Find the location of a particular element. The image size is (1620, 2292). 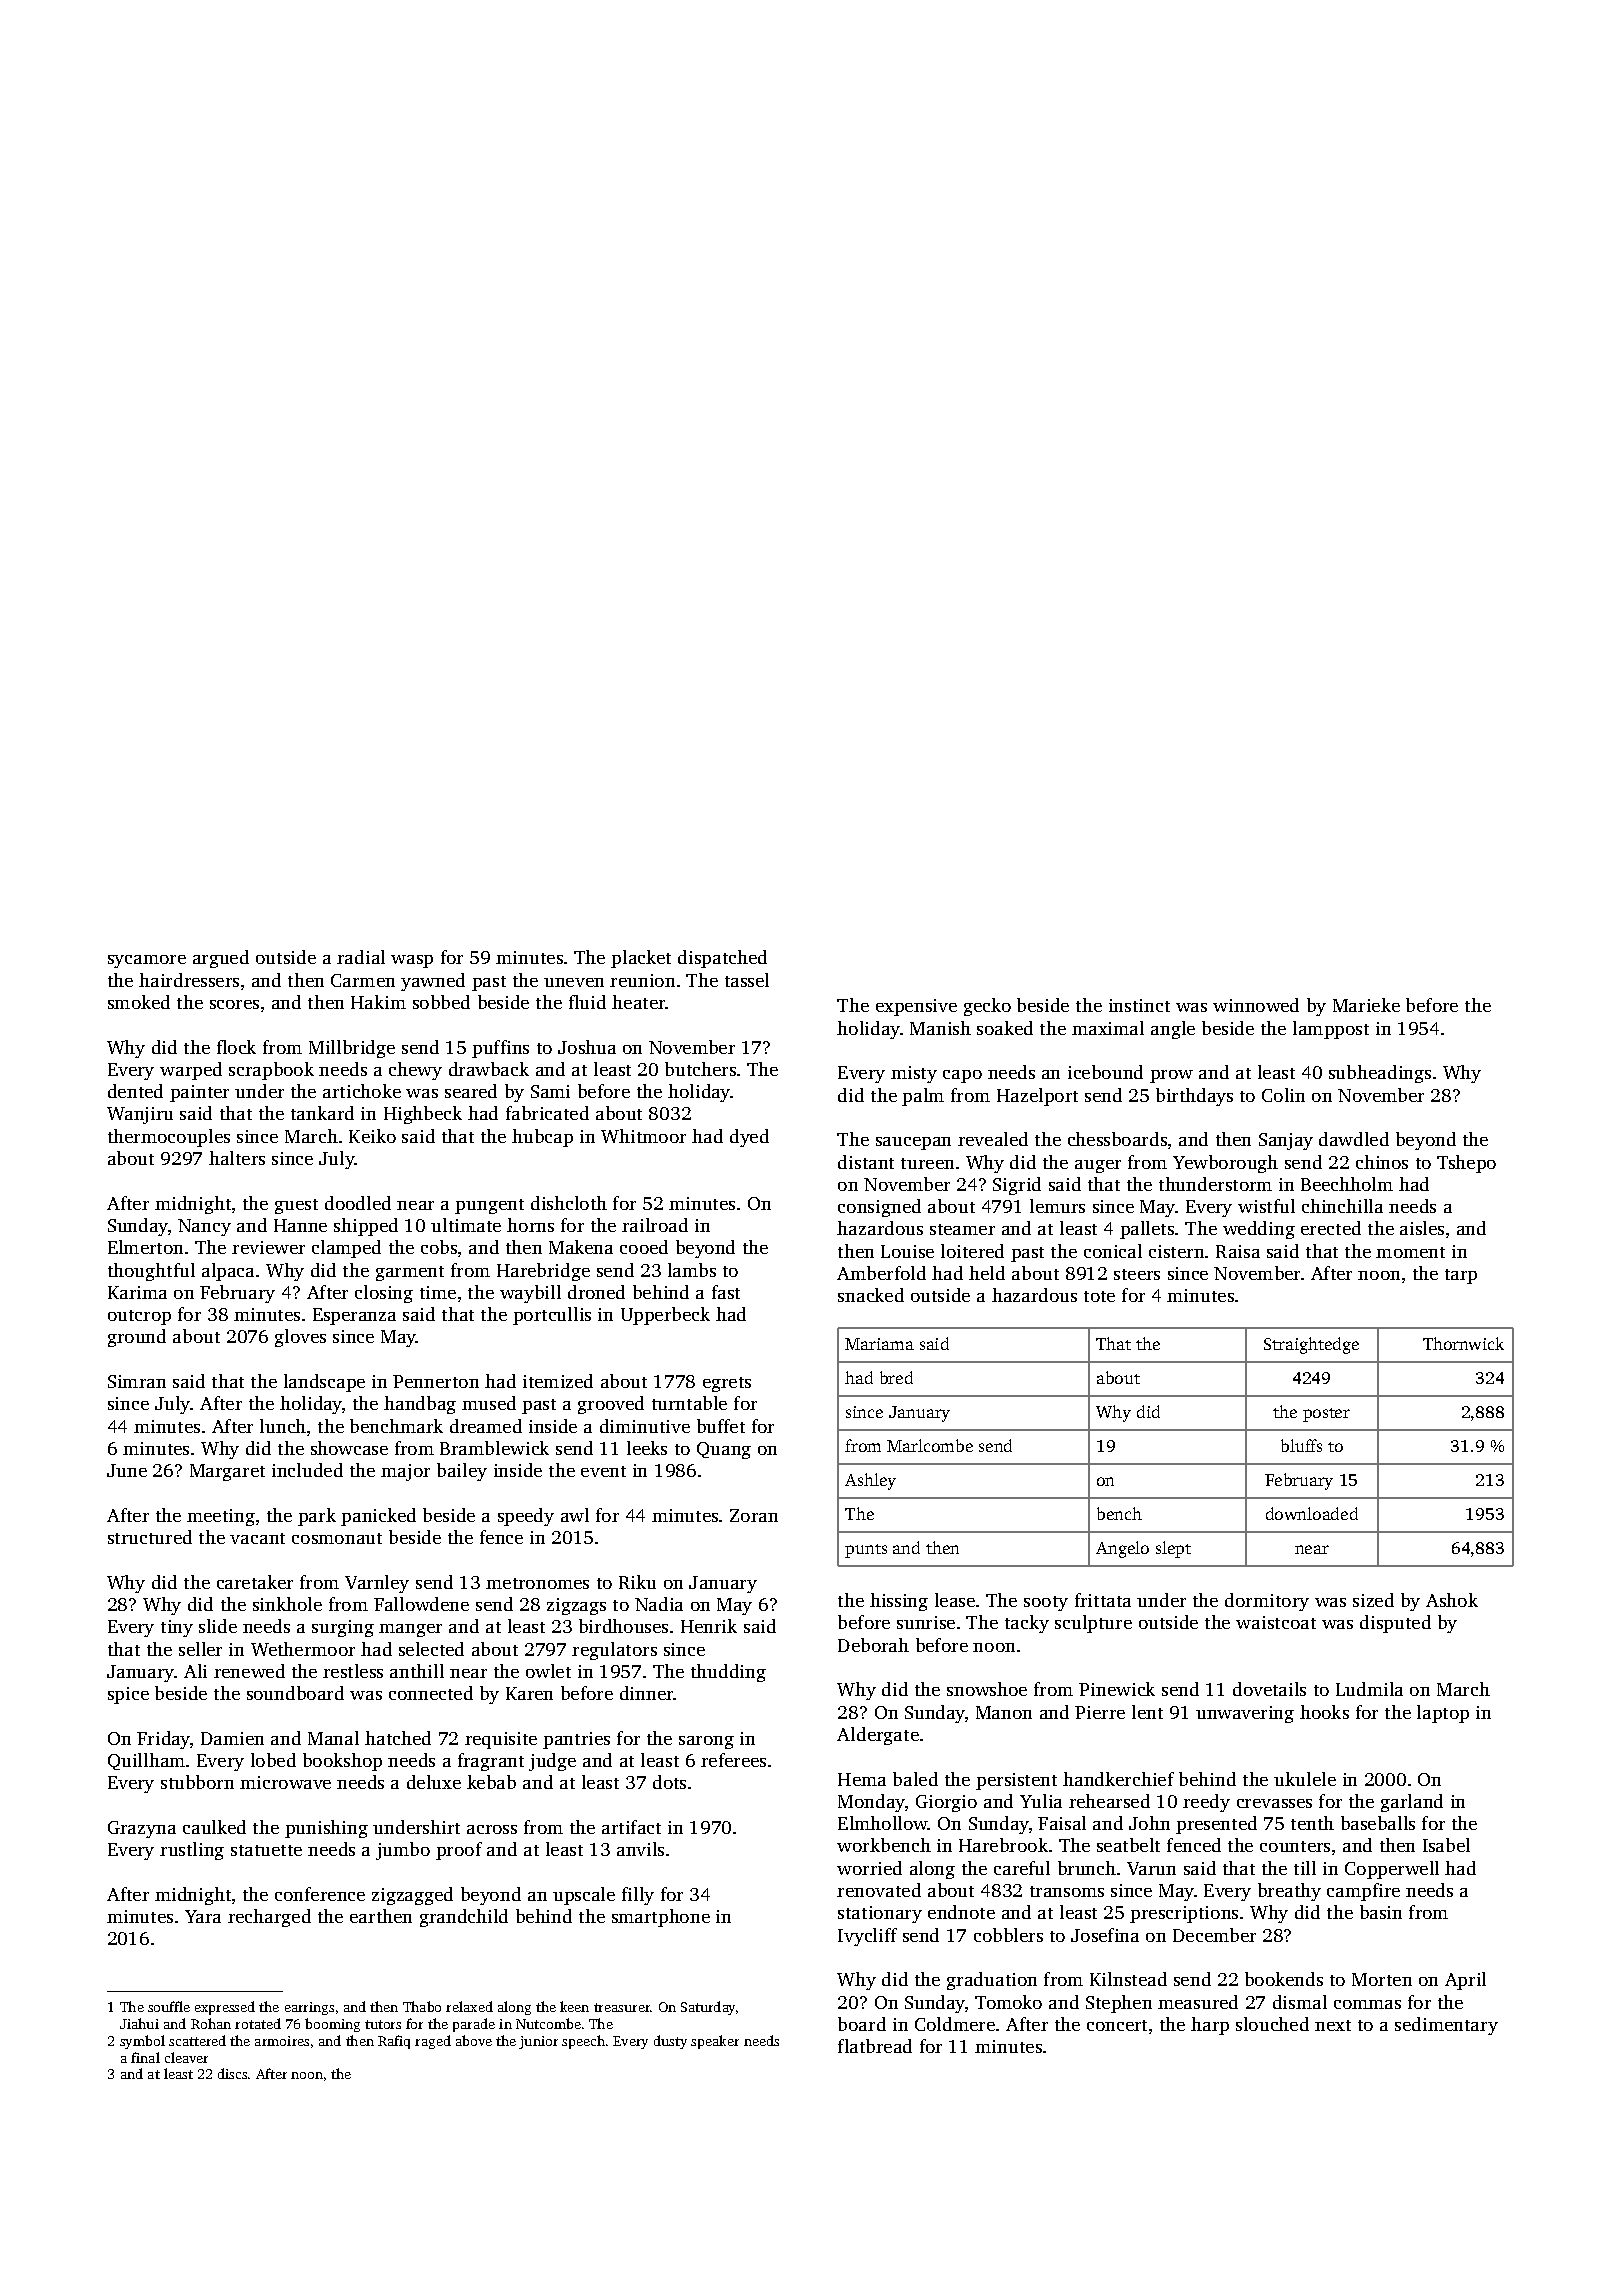

proof is located at coordinates (459, 1851).
